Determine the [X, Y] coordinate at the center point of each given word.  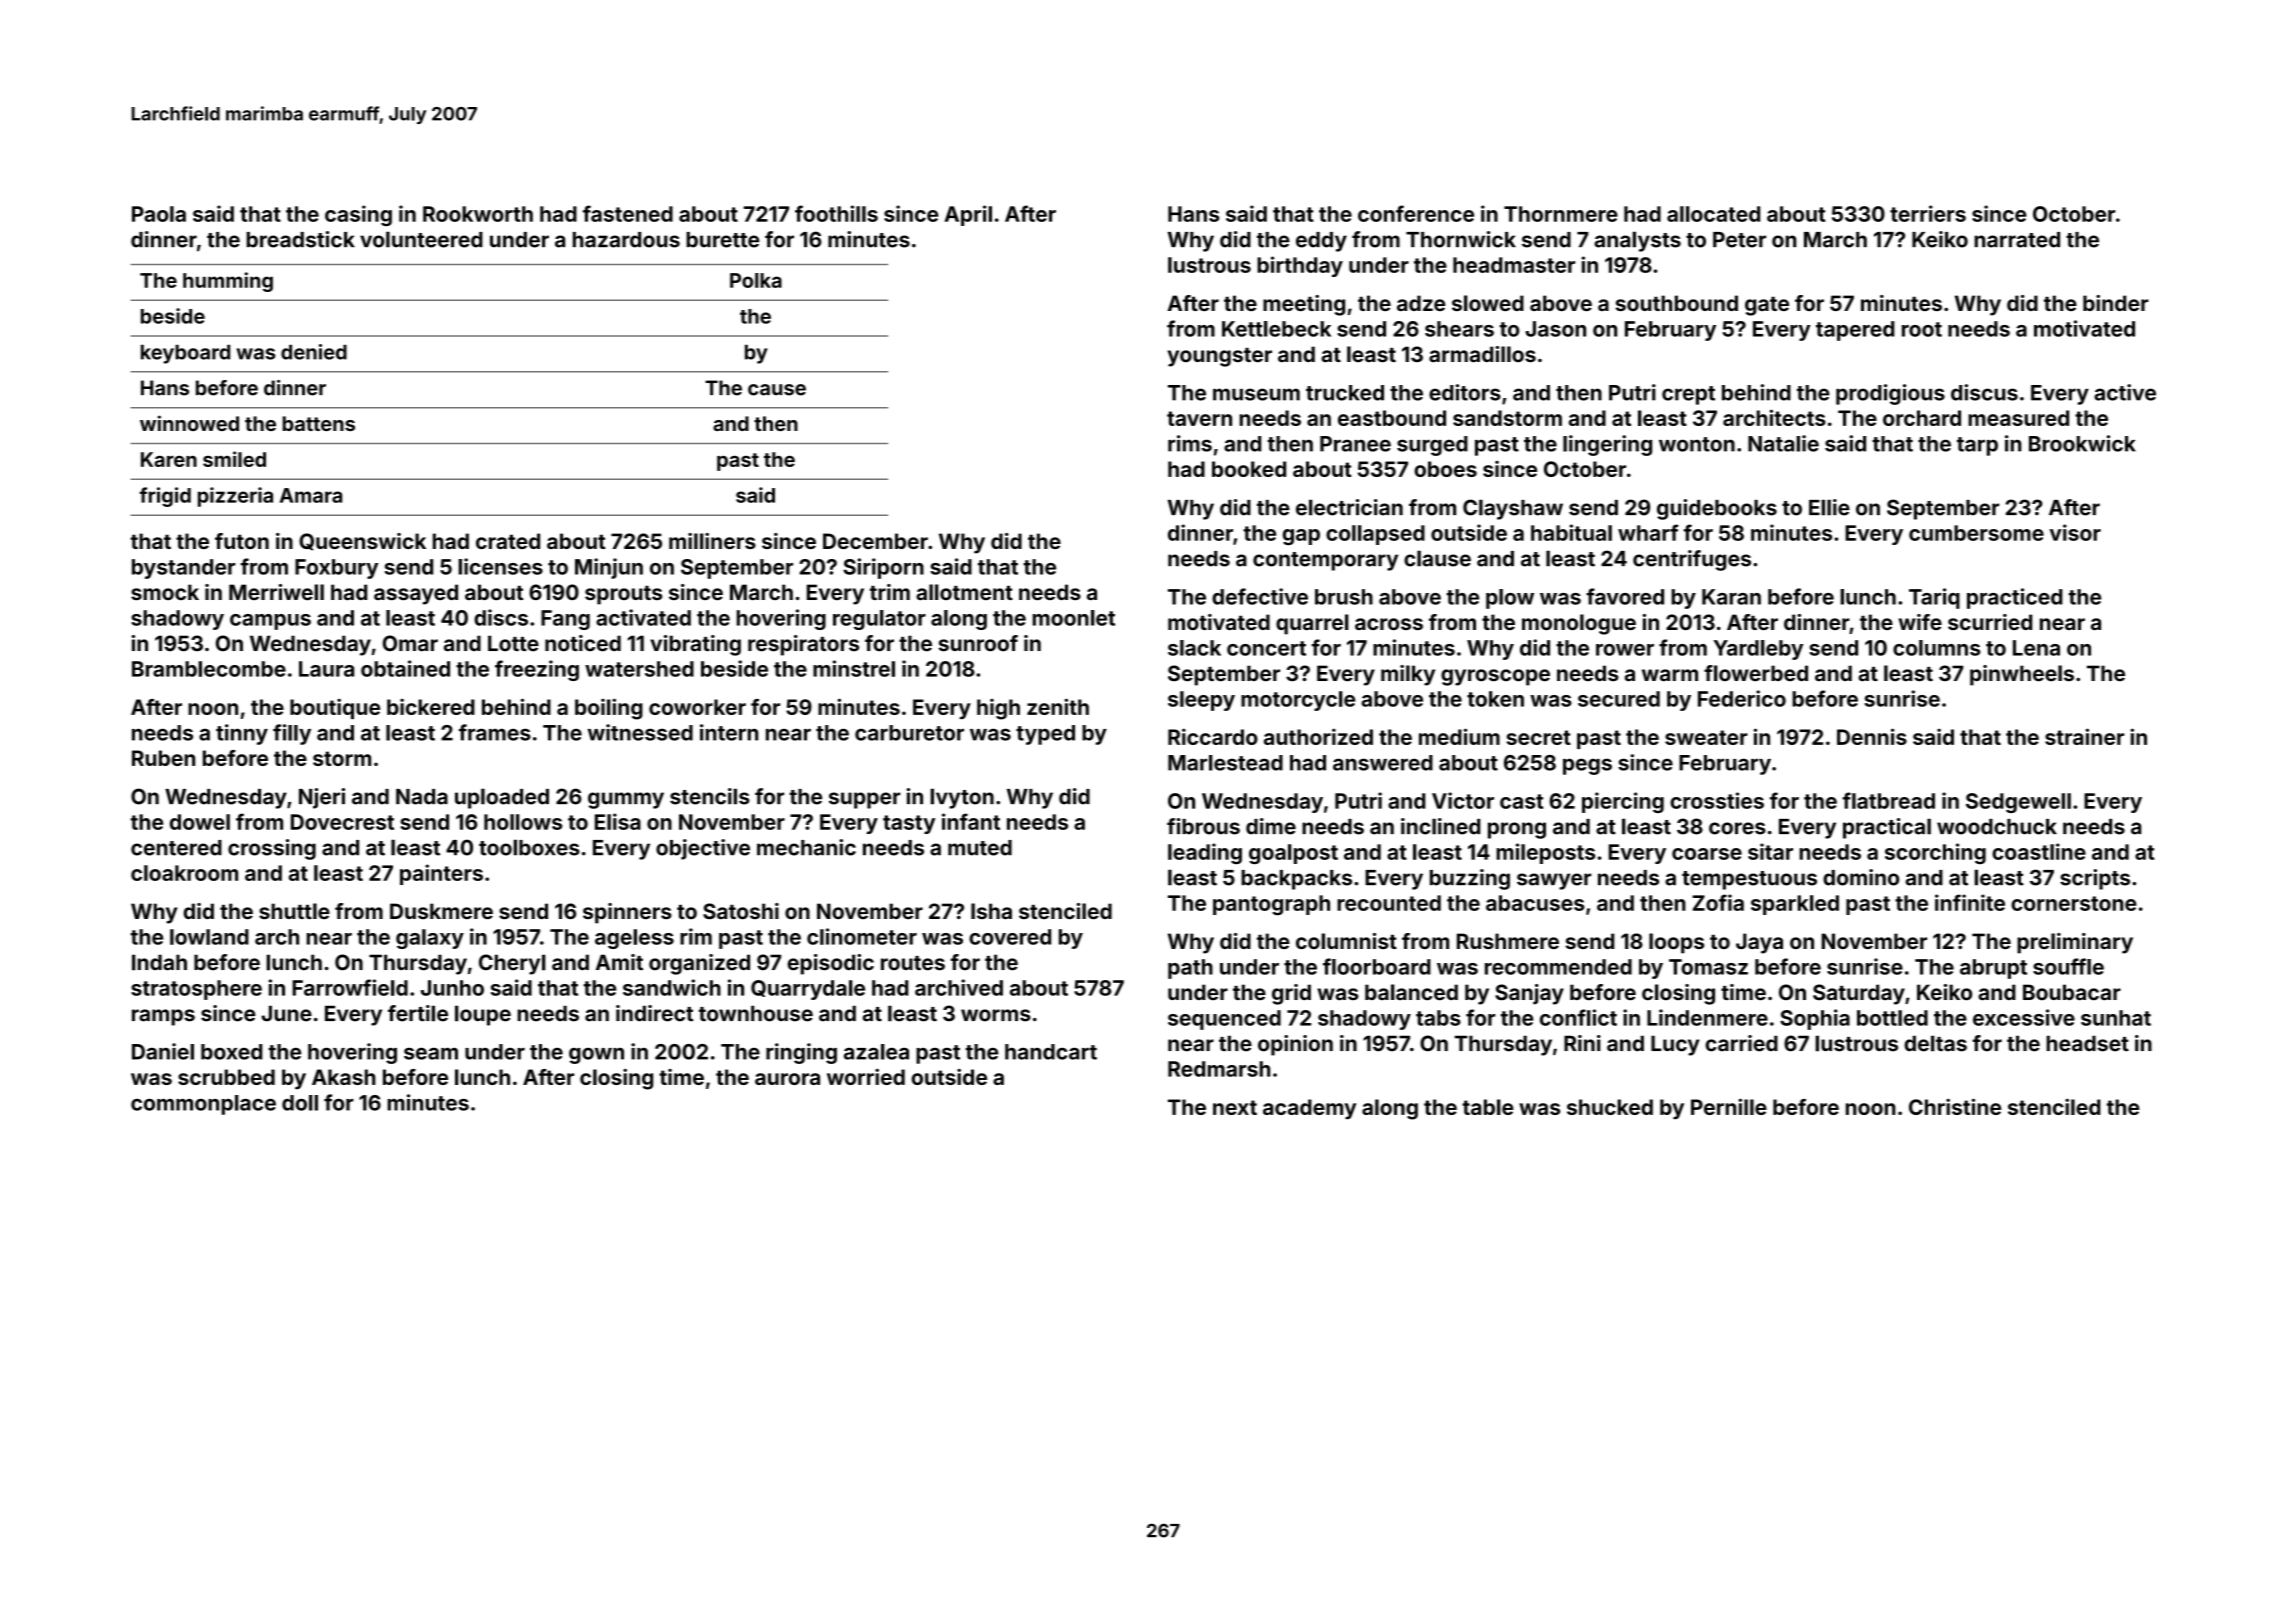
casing [358, 215]
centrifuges [1692, 560]
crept [1688, 395]
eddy [1321, 242]
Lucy [1675, 1045]
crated [508, 541]
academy [1309, 1109]
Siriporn [883, 568]
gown [596, 1055]
